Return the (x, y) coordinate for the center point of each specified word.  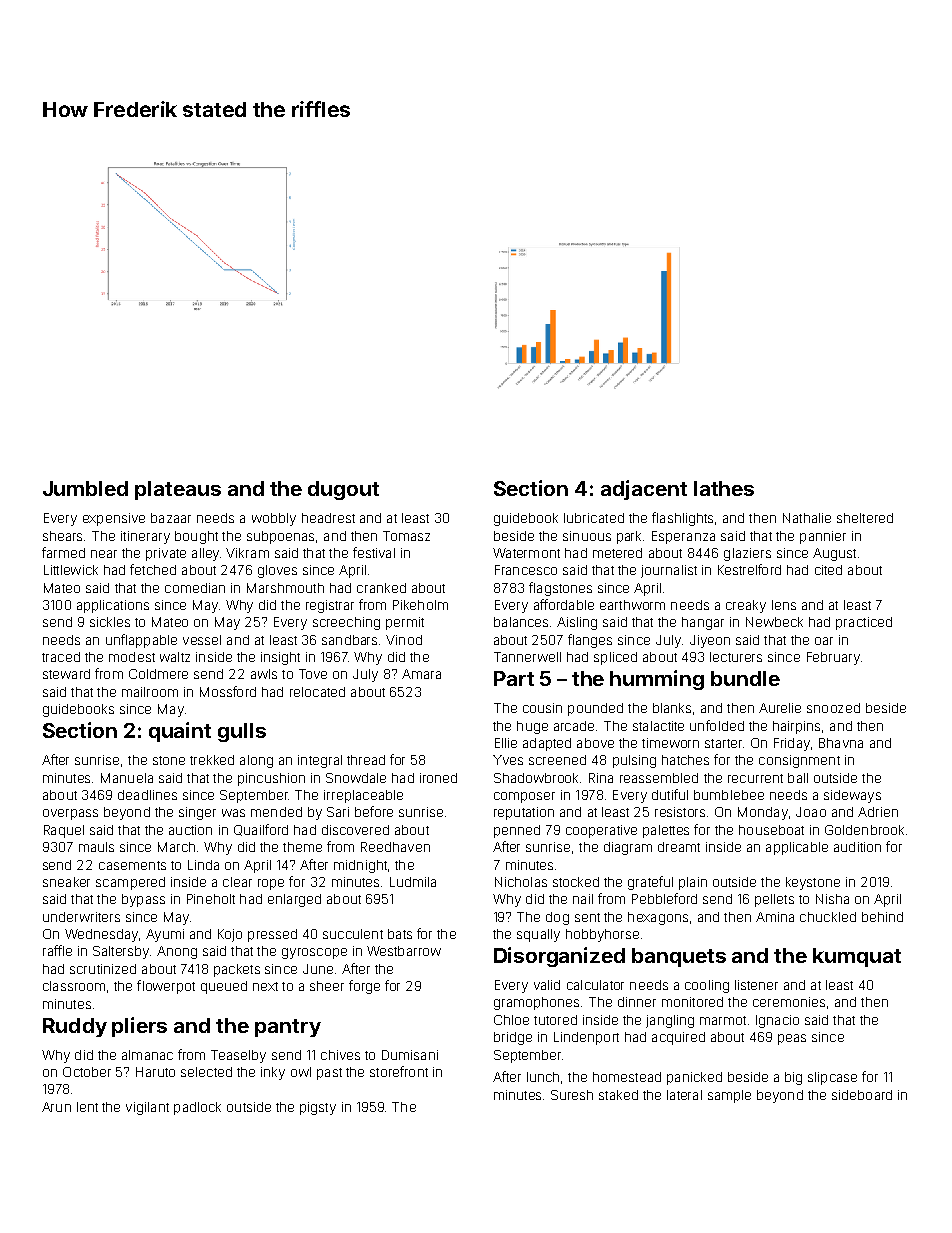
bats (400, 934)
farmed (63, 552)
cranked (381, 588)
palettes (666, 831)
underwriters (81, 917)
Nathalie (807, 518)
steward (66, 674)
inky (273, 1073)
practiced (864, 623)
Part (514, 678)
